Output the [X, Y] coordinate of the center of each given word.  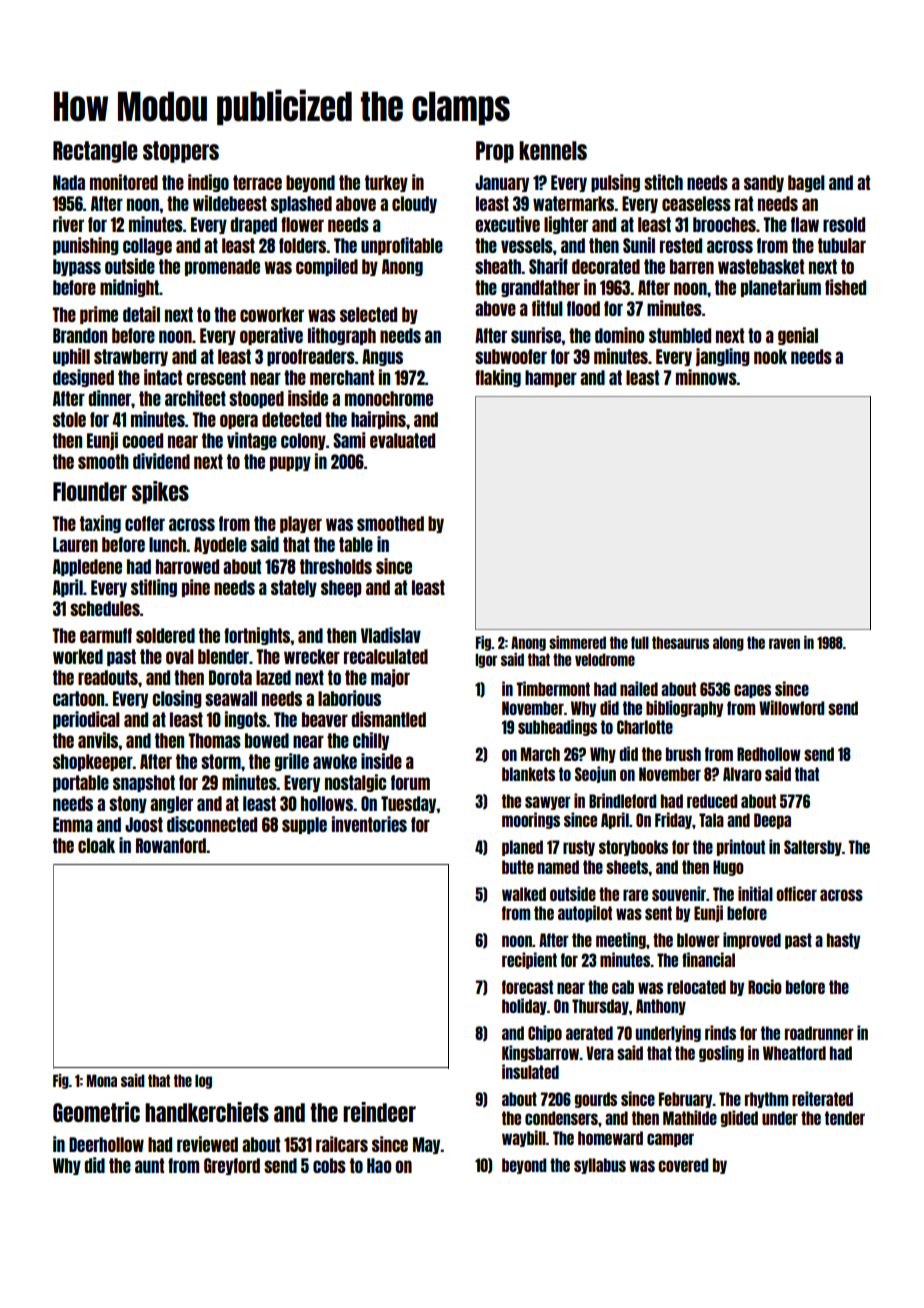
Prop [495, 152]
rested [681, 245]
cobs [329, 1165]
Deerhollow [106, 1144]
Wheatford [794, 1053]
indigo [208, 183]
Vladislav [391, 635]
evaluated [402, 440]
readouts [108, 677]
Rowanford [171, 845]
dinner [109, 398]
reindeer [379, 1112]
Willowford [791, 707]
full [640, 642]
